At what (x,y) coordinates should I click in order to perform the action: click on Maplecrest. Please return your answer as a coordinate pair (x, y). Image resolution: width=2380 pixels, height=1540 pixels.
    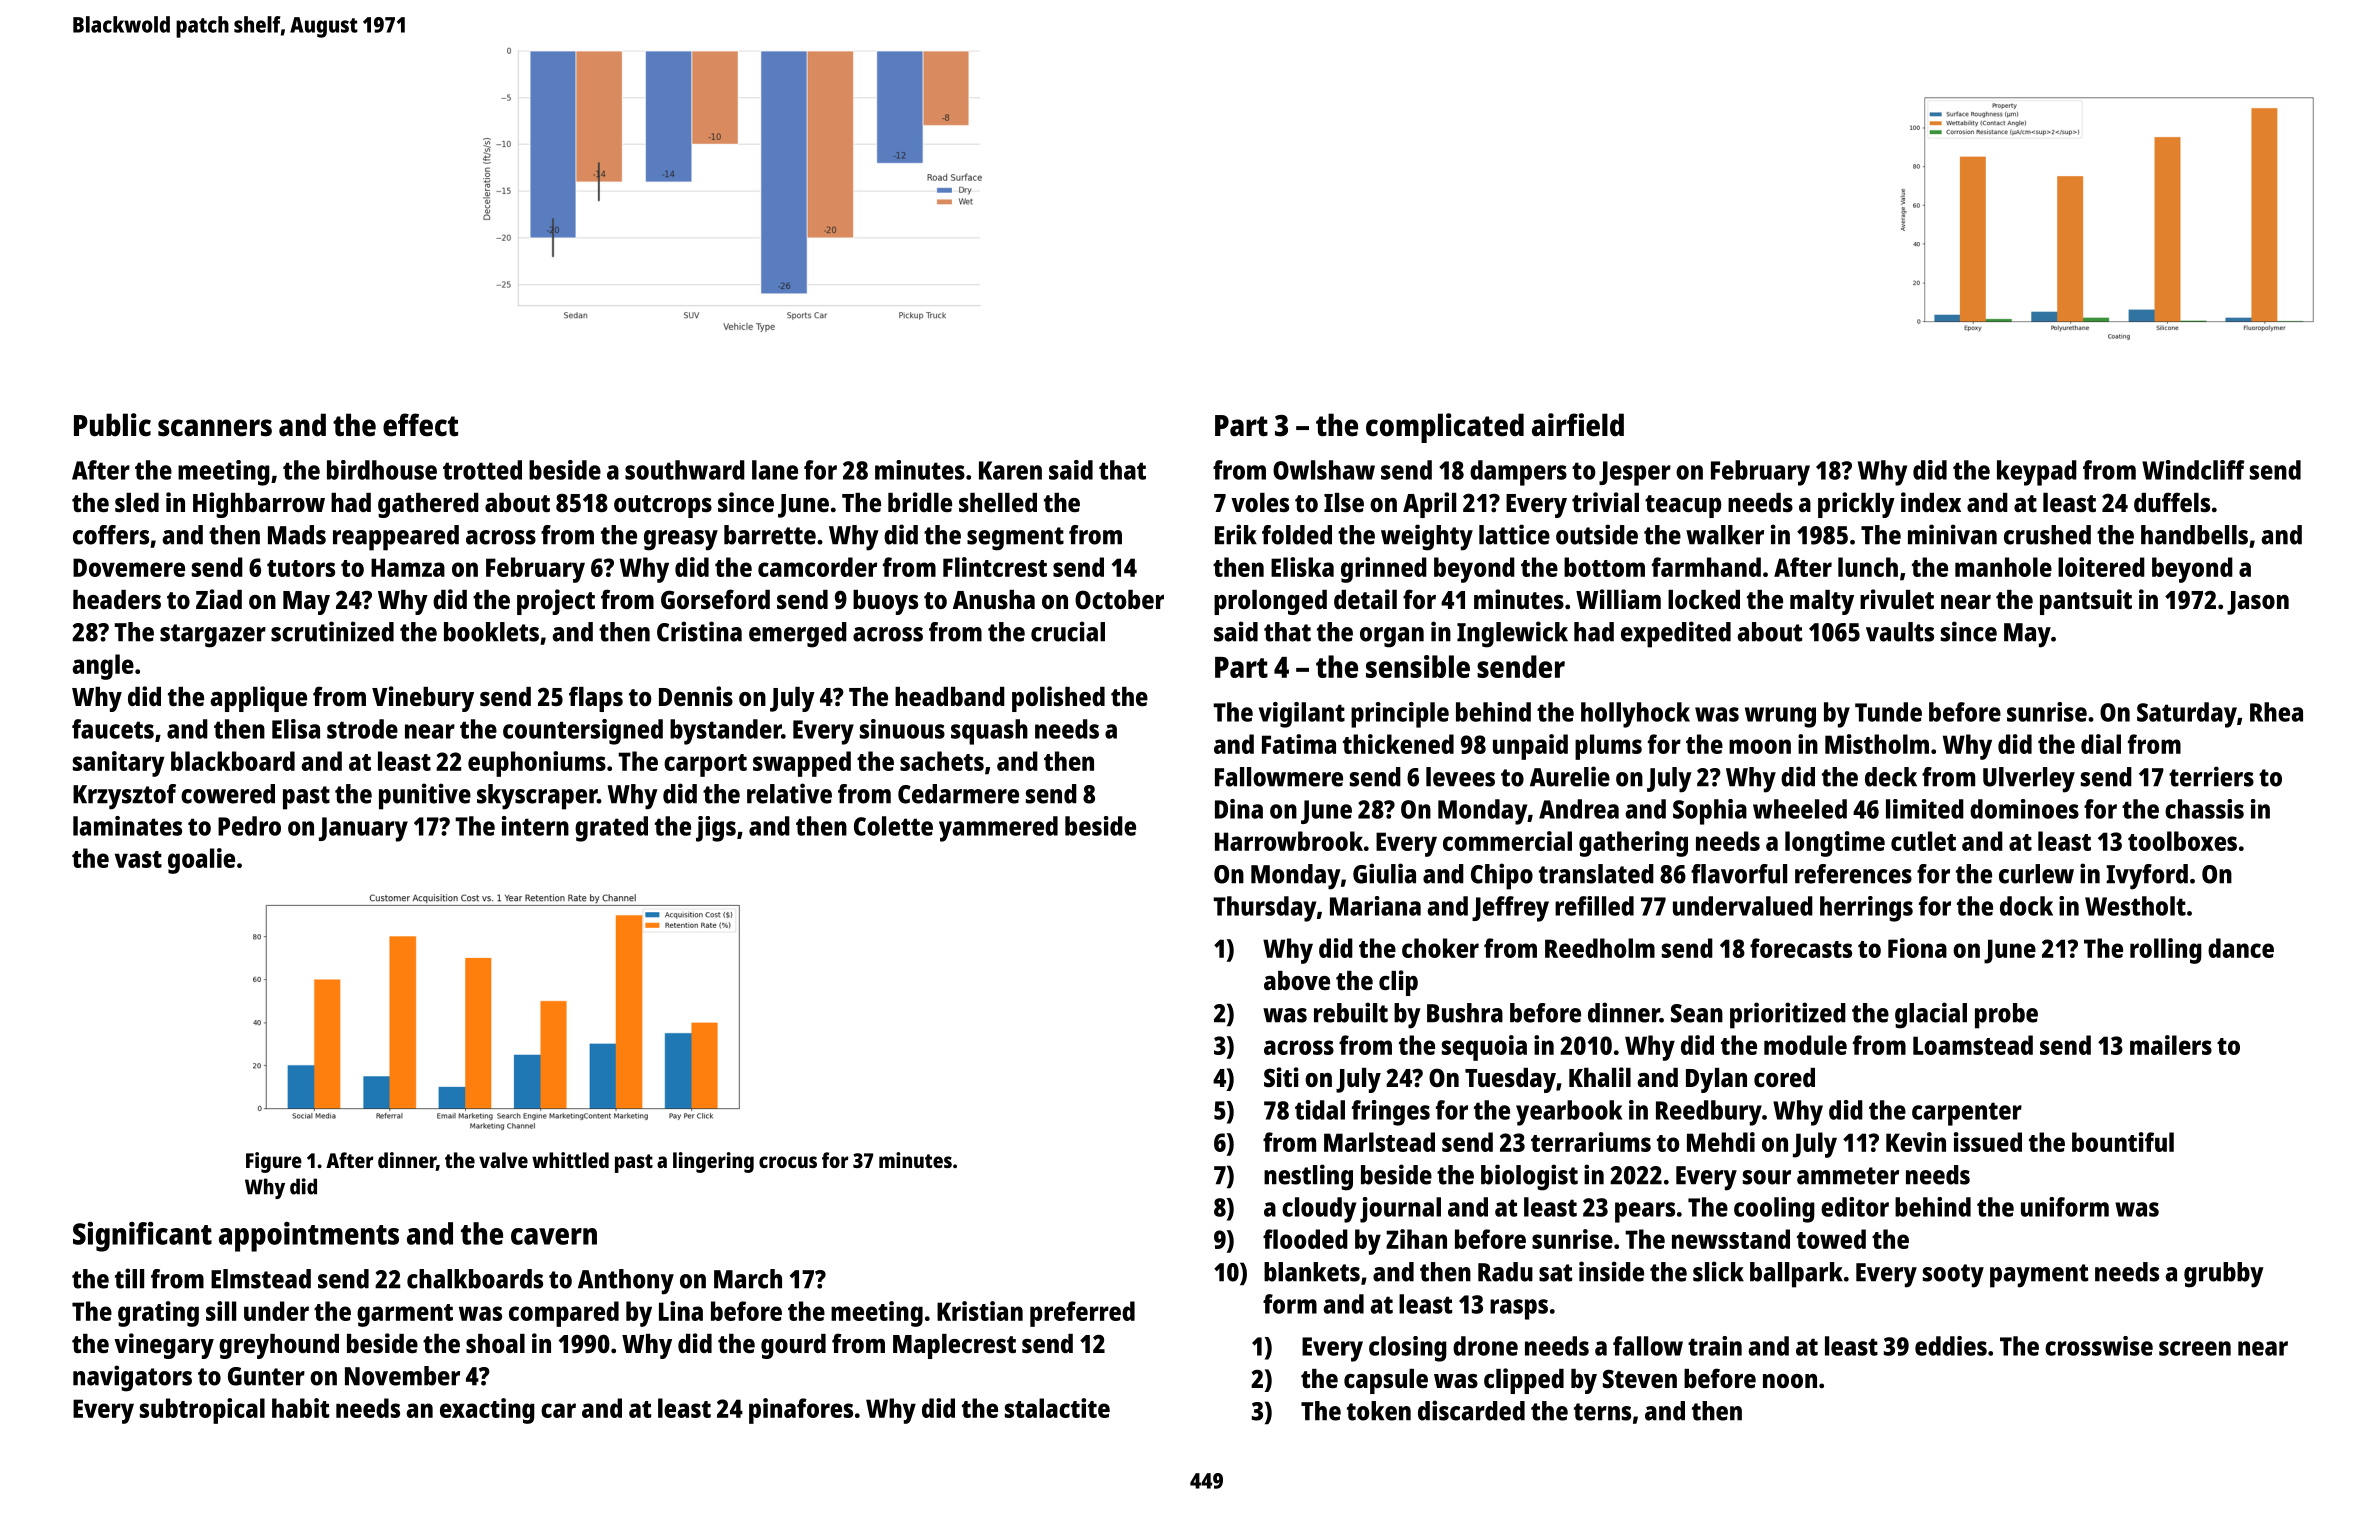
    Looking at the image, I should click on (954, 1346).
